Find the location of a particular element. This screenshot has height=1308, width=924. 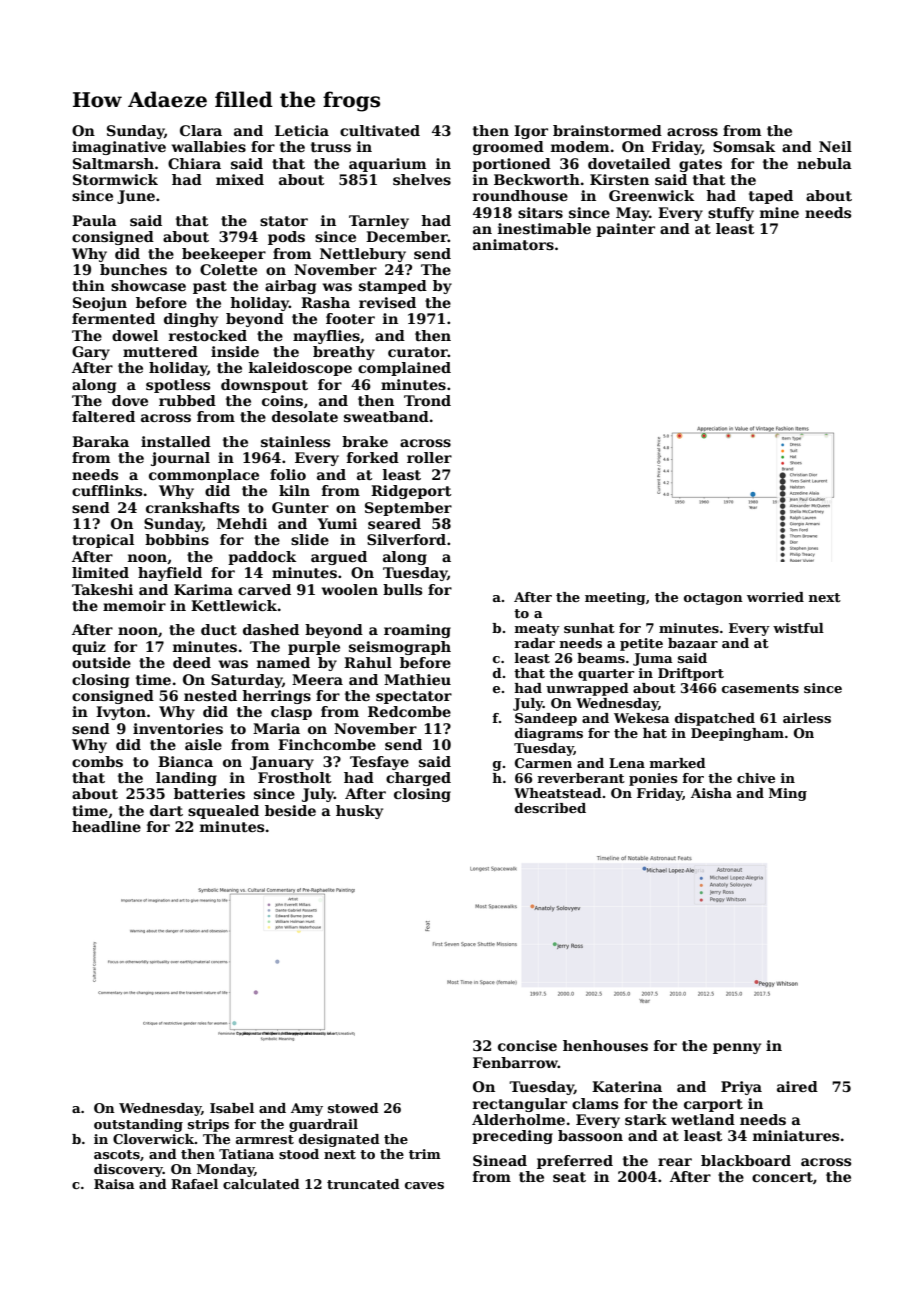

painter is located at coordinates (625, 230).
